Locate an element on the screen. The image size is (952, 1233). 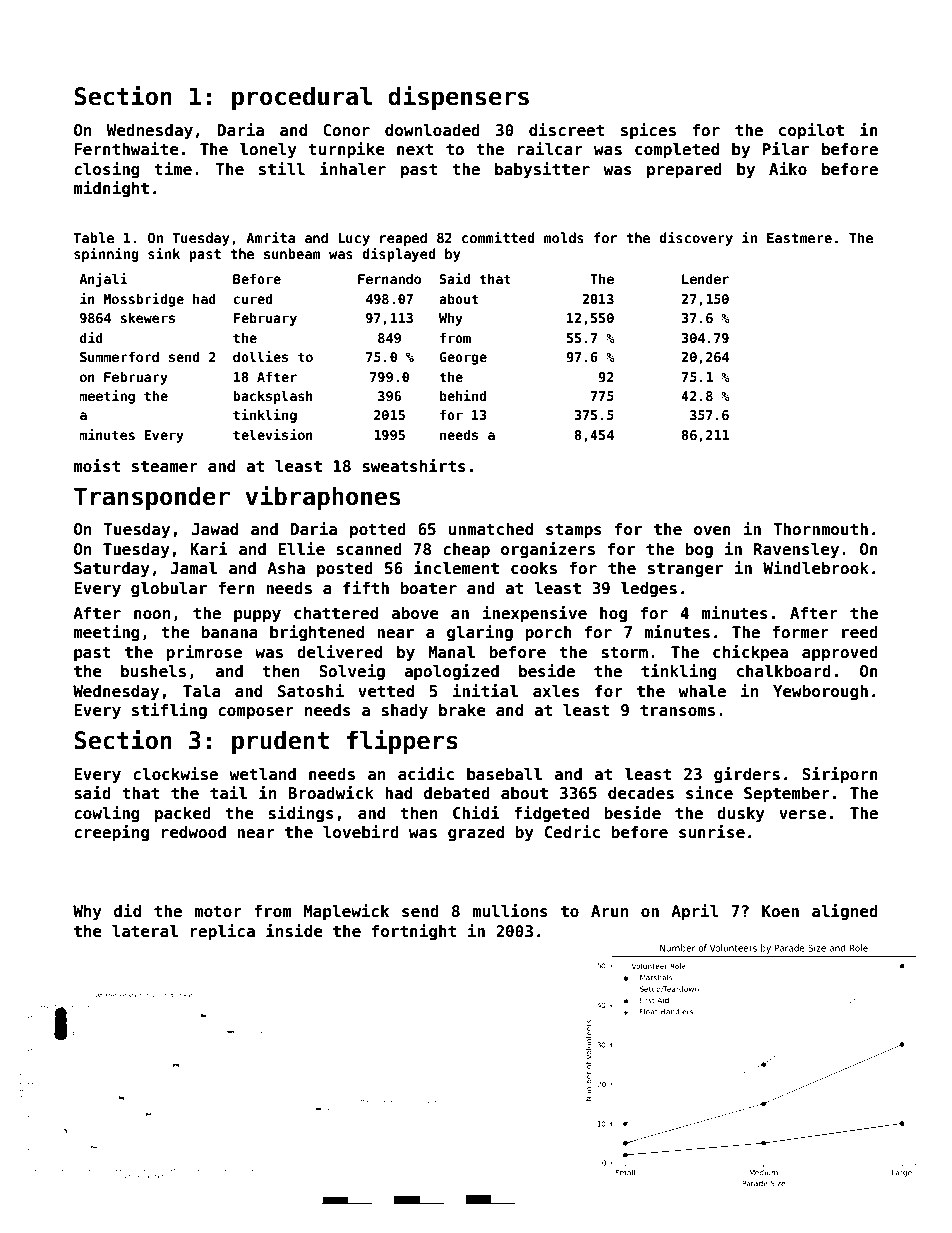
dispensers is located at coordinates (458, 97).
